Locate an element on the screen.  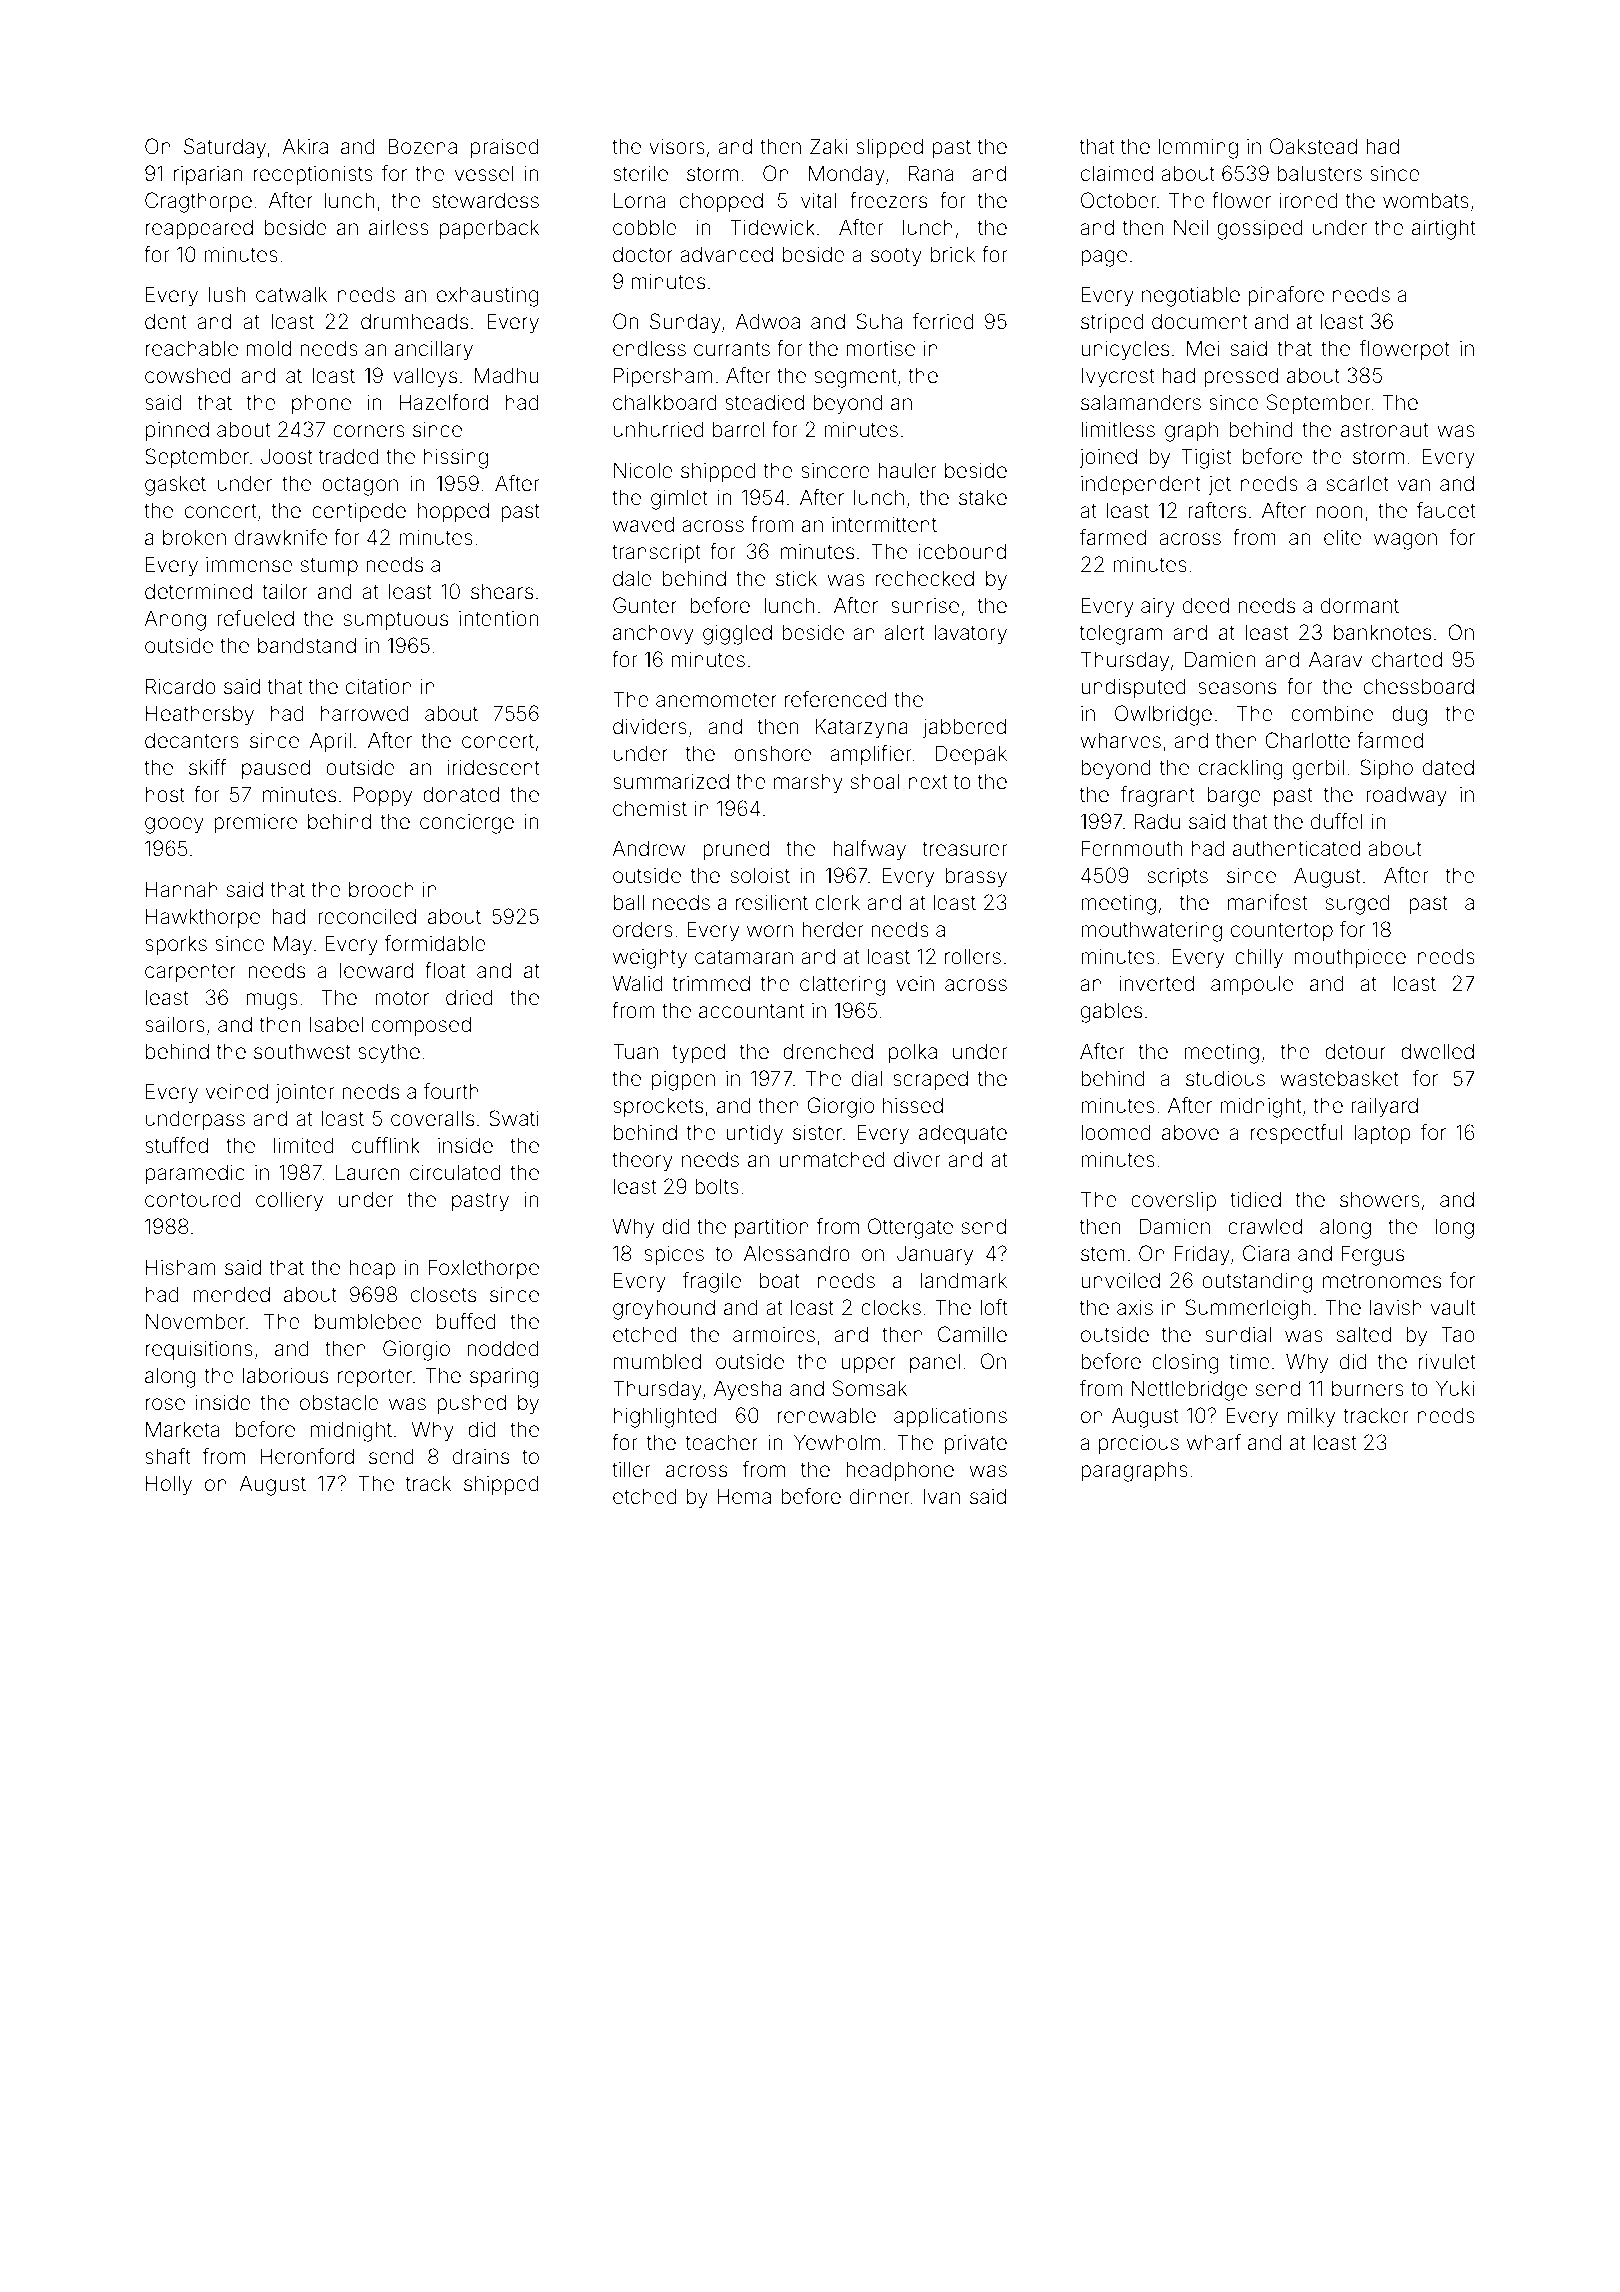
unmatched is located at coordinates (832, 1159).
